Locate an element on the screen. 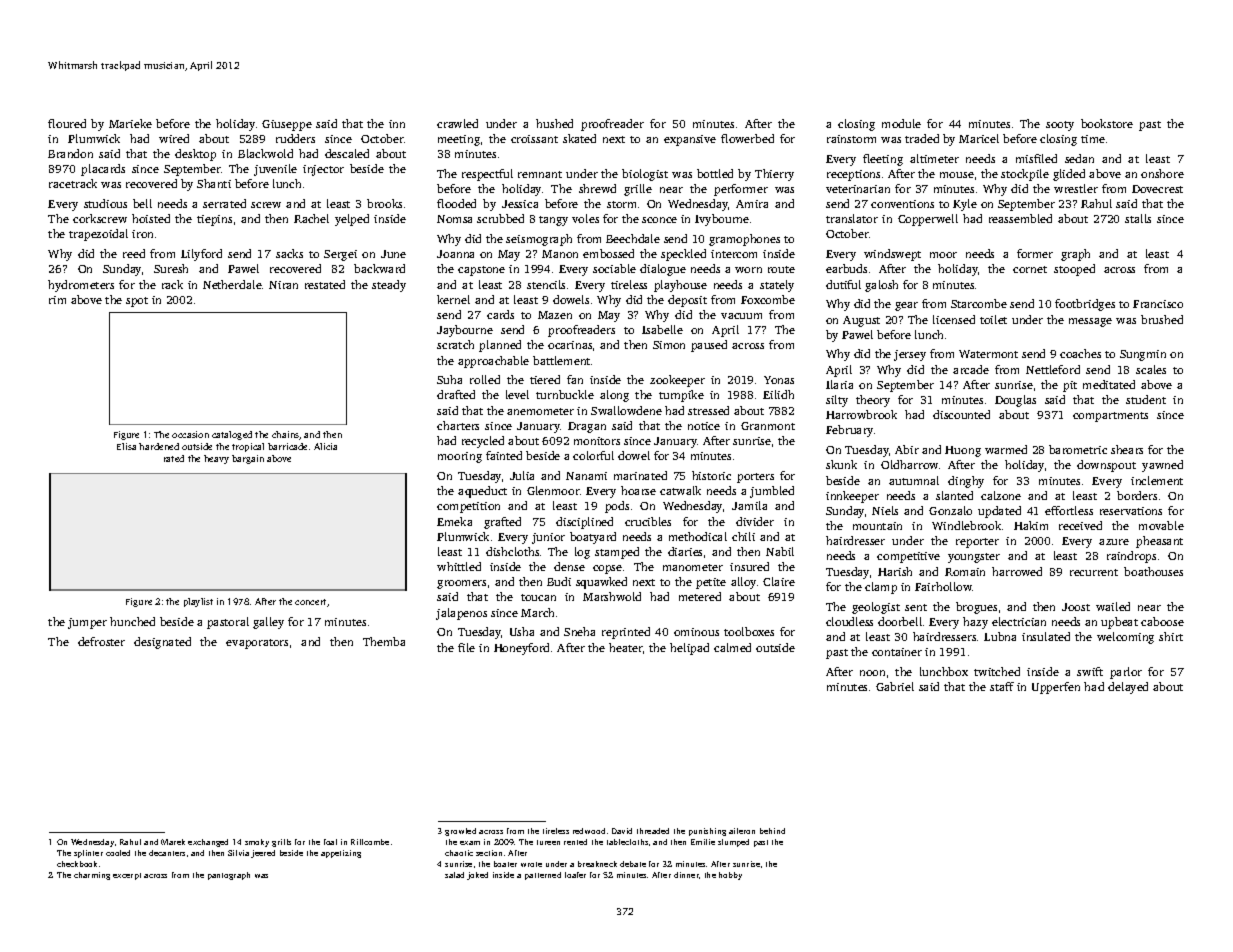 The height and width of the screenshot is (952, 1233). Marieke is located at coordinates (130, 123).
